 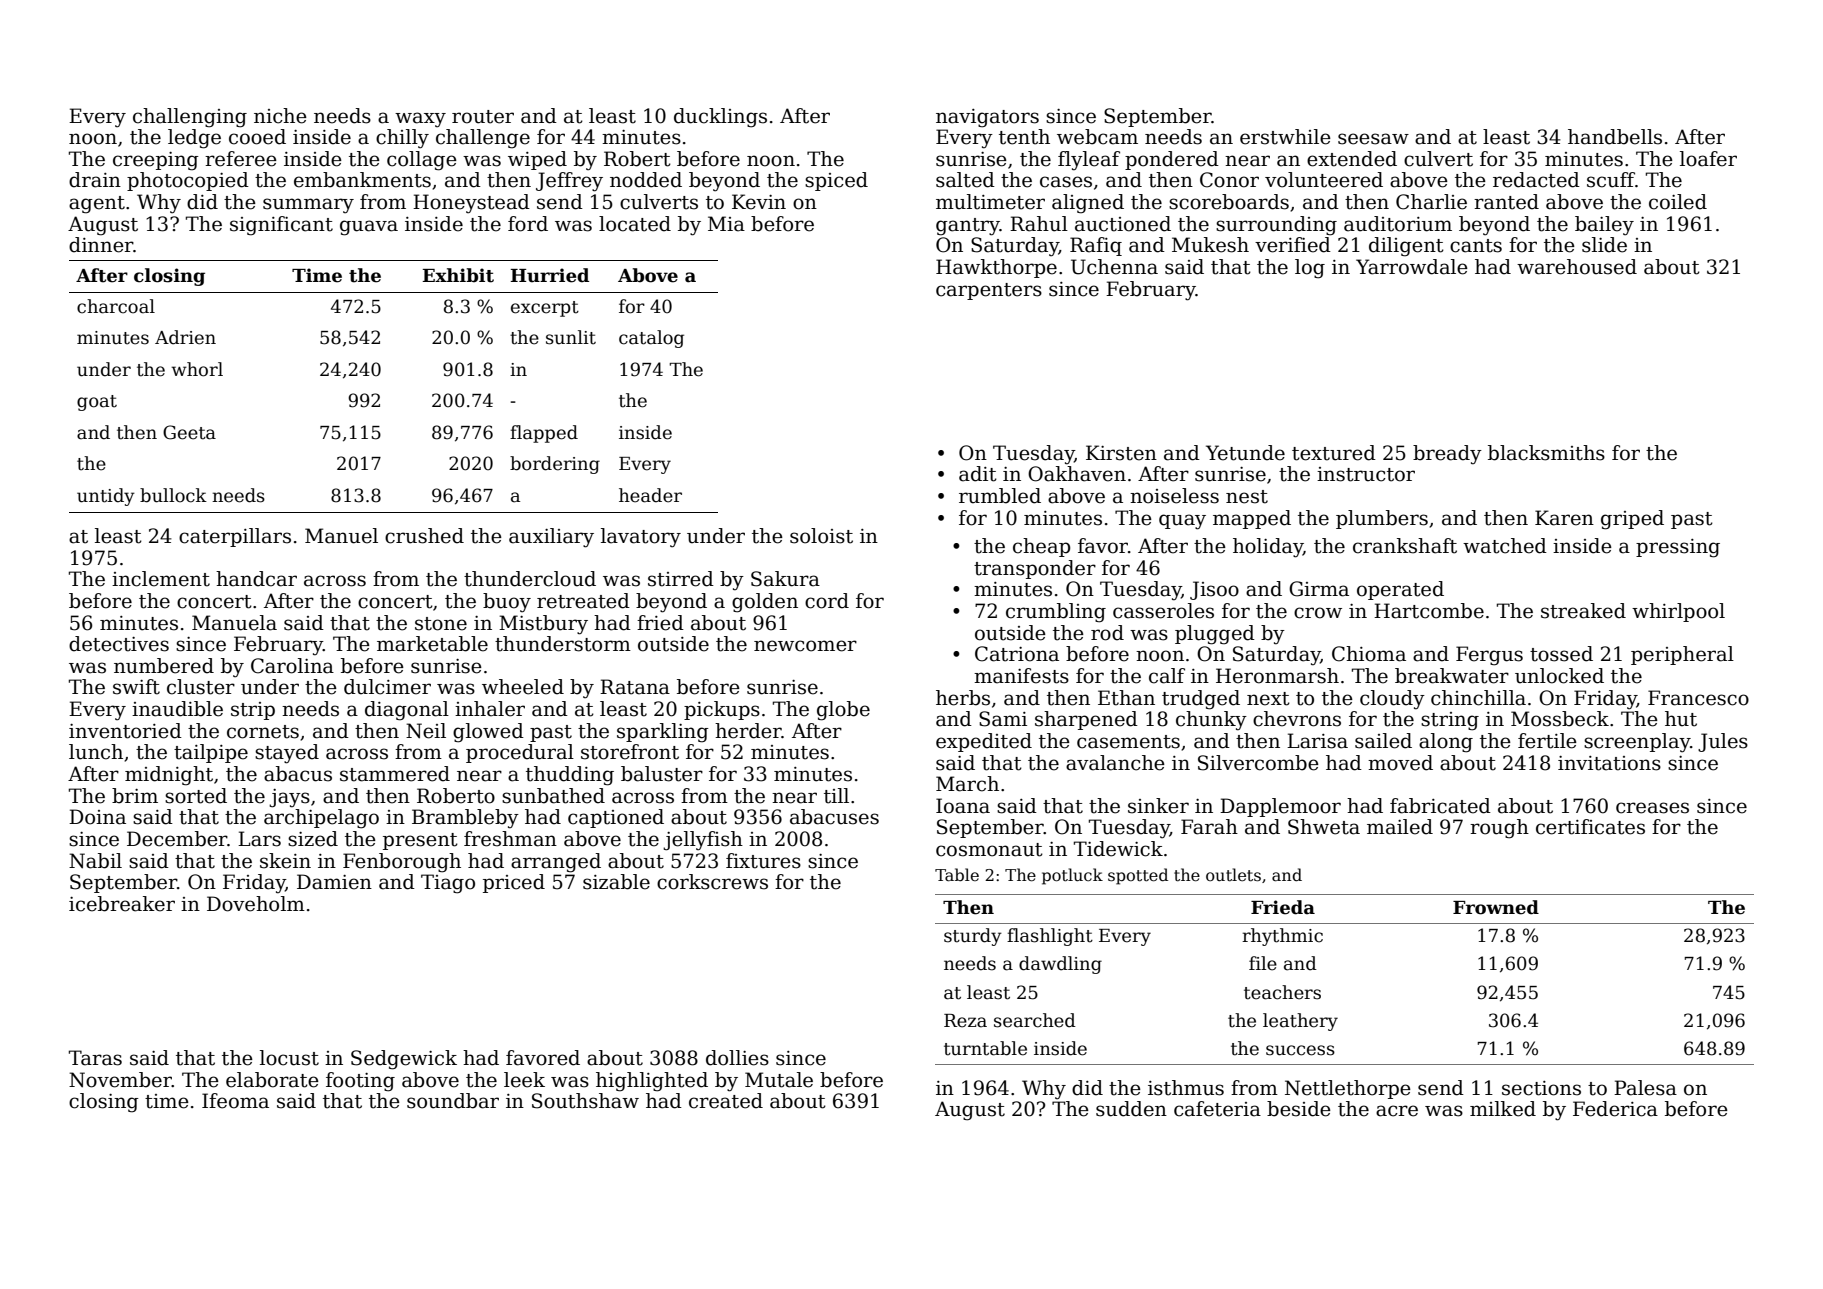 What do you see at coordinates (528, 224) in the screenshot?
I see `ford` at bounding box center [528, 224].
